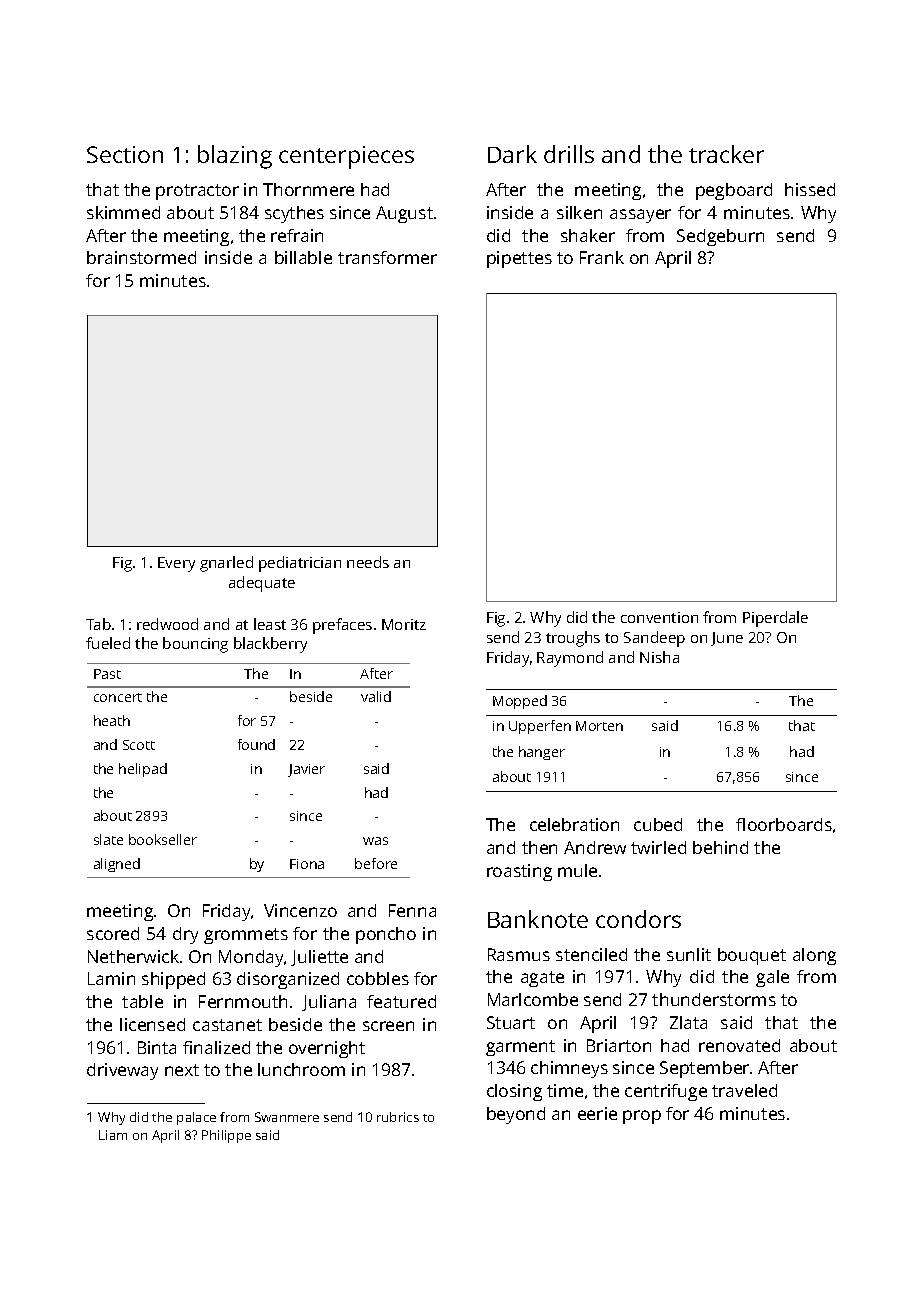 The width and height of the image is (924, 1311). I want to click on transformer, so click(387, 257).
